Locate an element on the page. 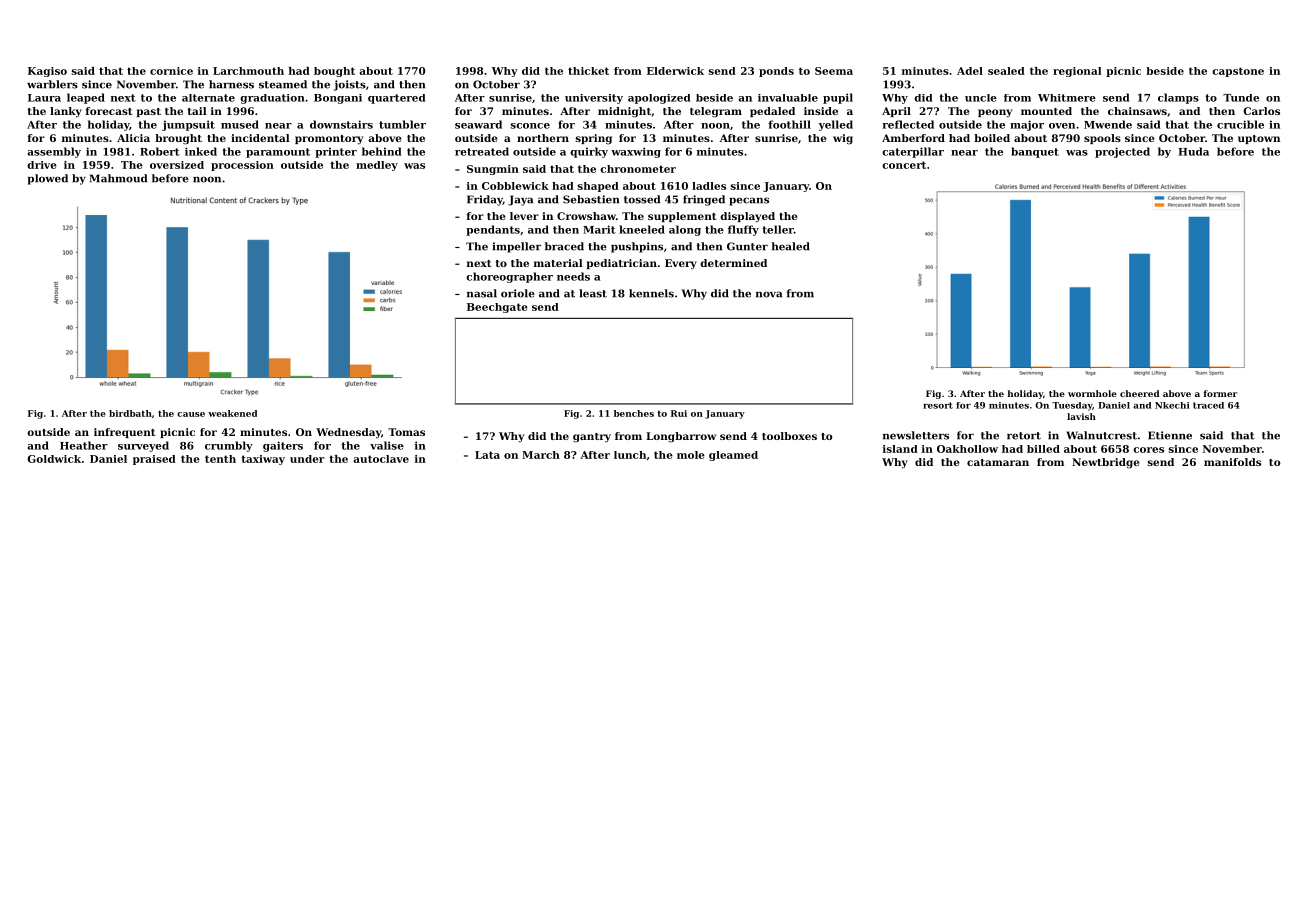 The image size is (1308, 924). sealed is located at coordinates (1006, 71).
